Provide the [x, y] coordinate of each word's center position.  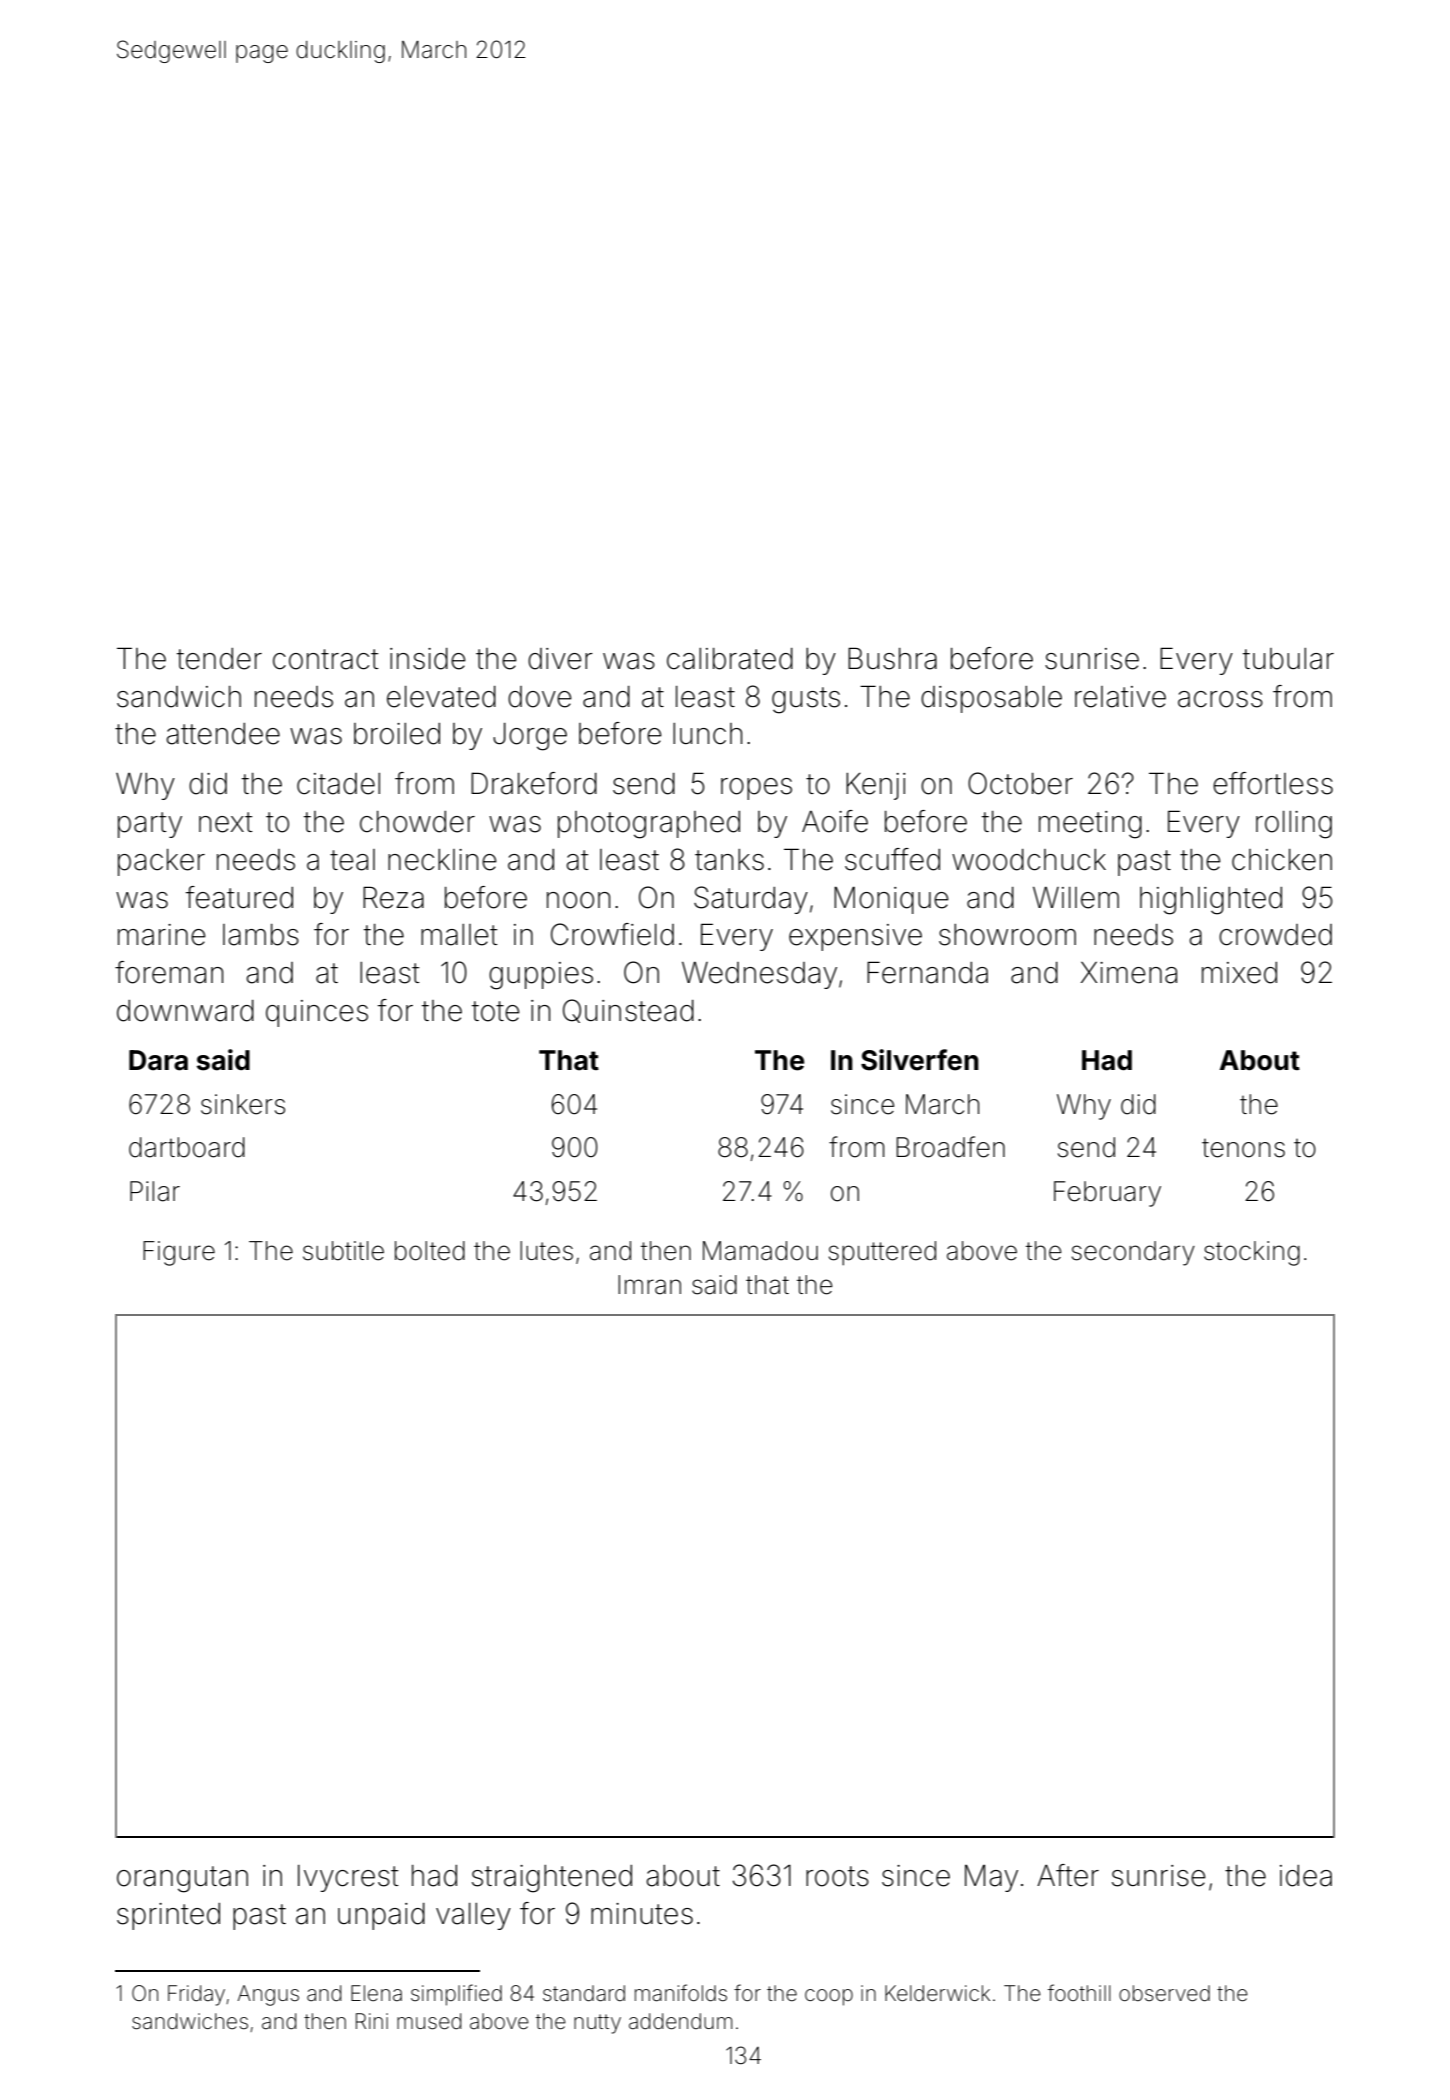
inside [428, 659]
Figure [179, 1253]
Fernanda [927, 972]
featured [239, 897]
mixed [1239, 973]
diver [560, 659]
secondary [1133, 1253]
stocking [1252, 1253]
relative [1120, 697]
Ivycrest [348, 1878]
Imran [649, 1285]
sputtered [882, 1253]
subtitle [343, 1251]
